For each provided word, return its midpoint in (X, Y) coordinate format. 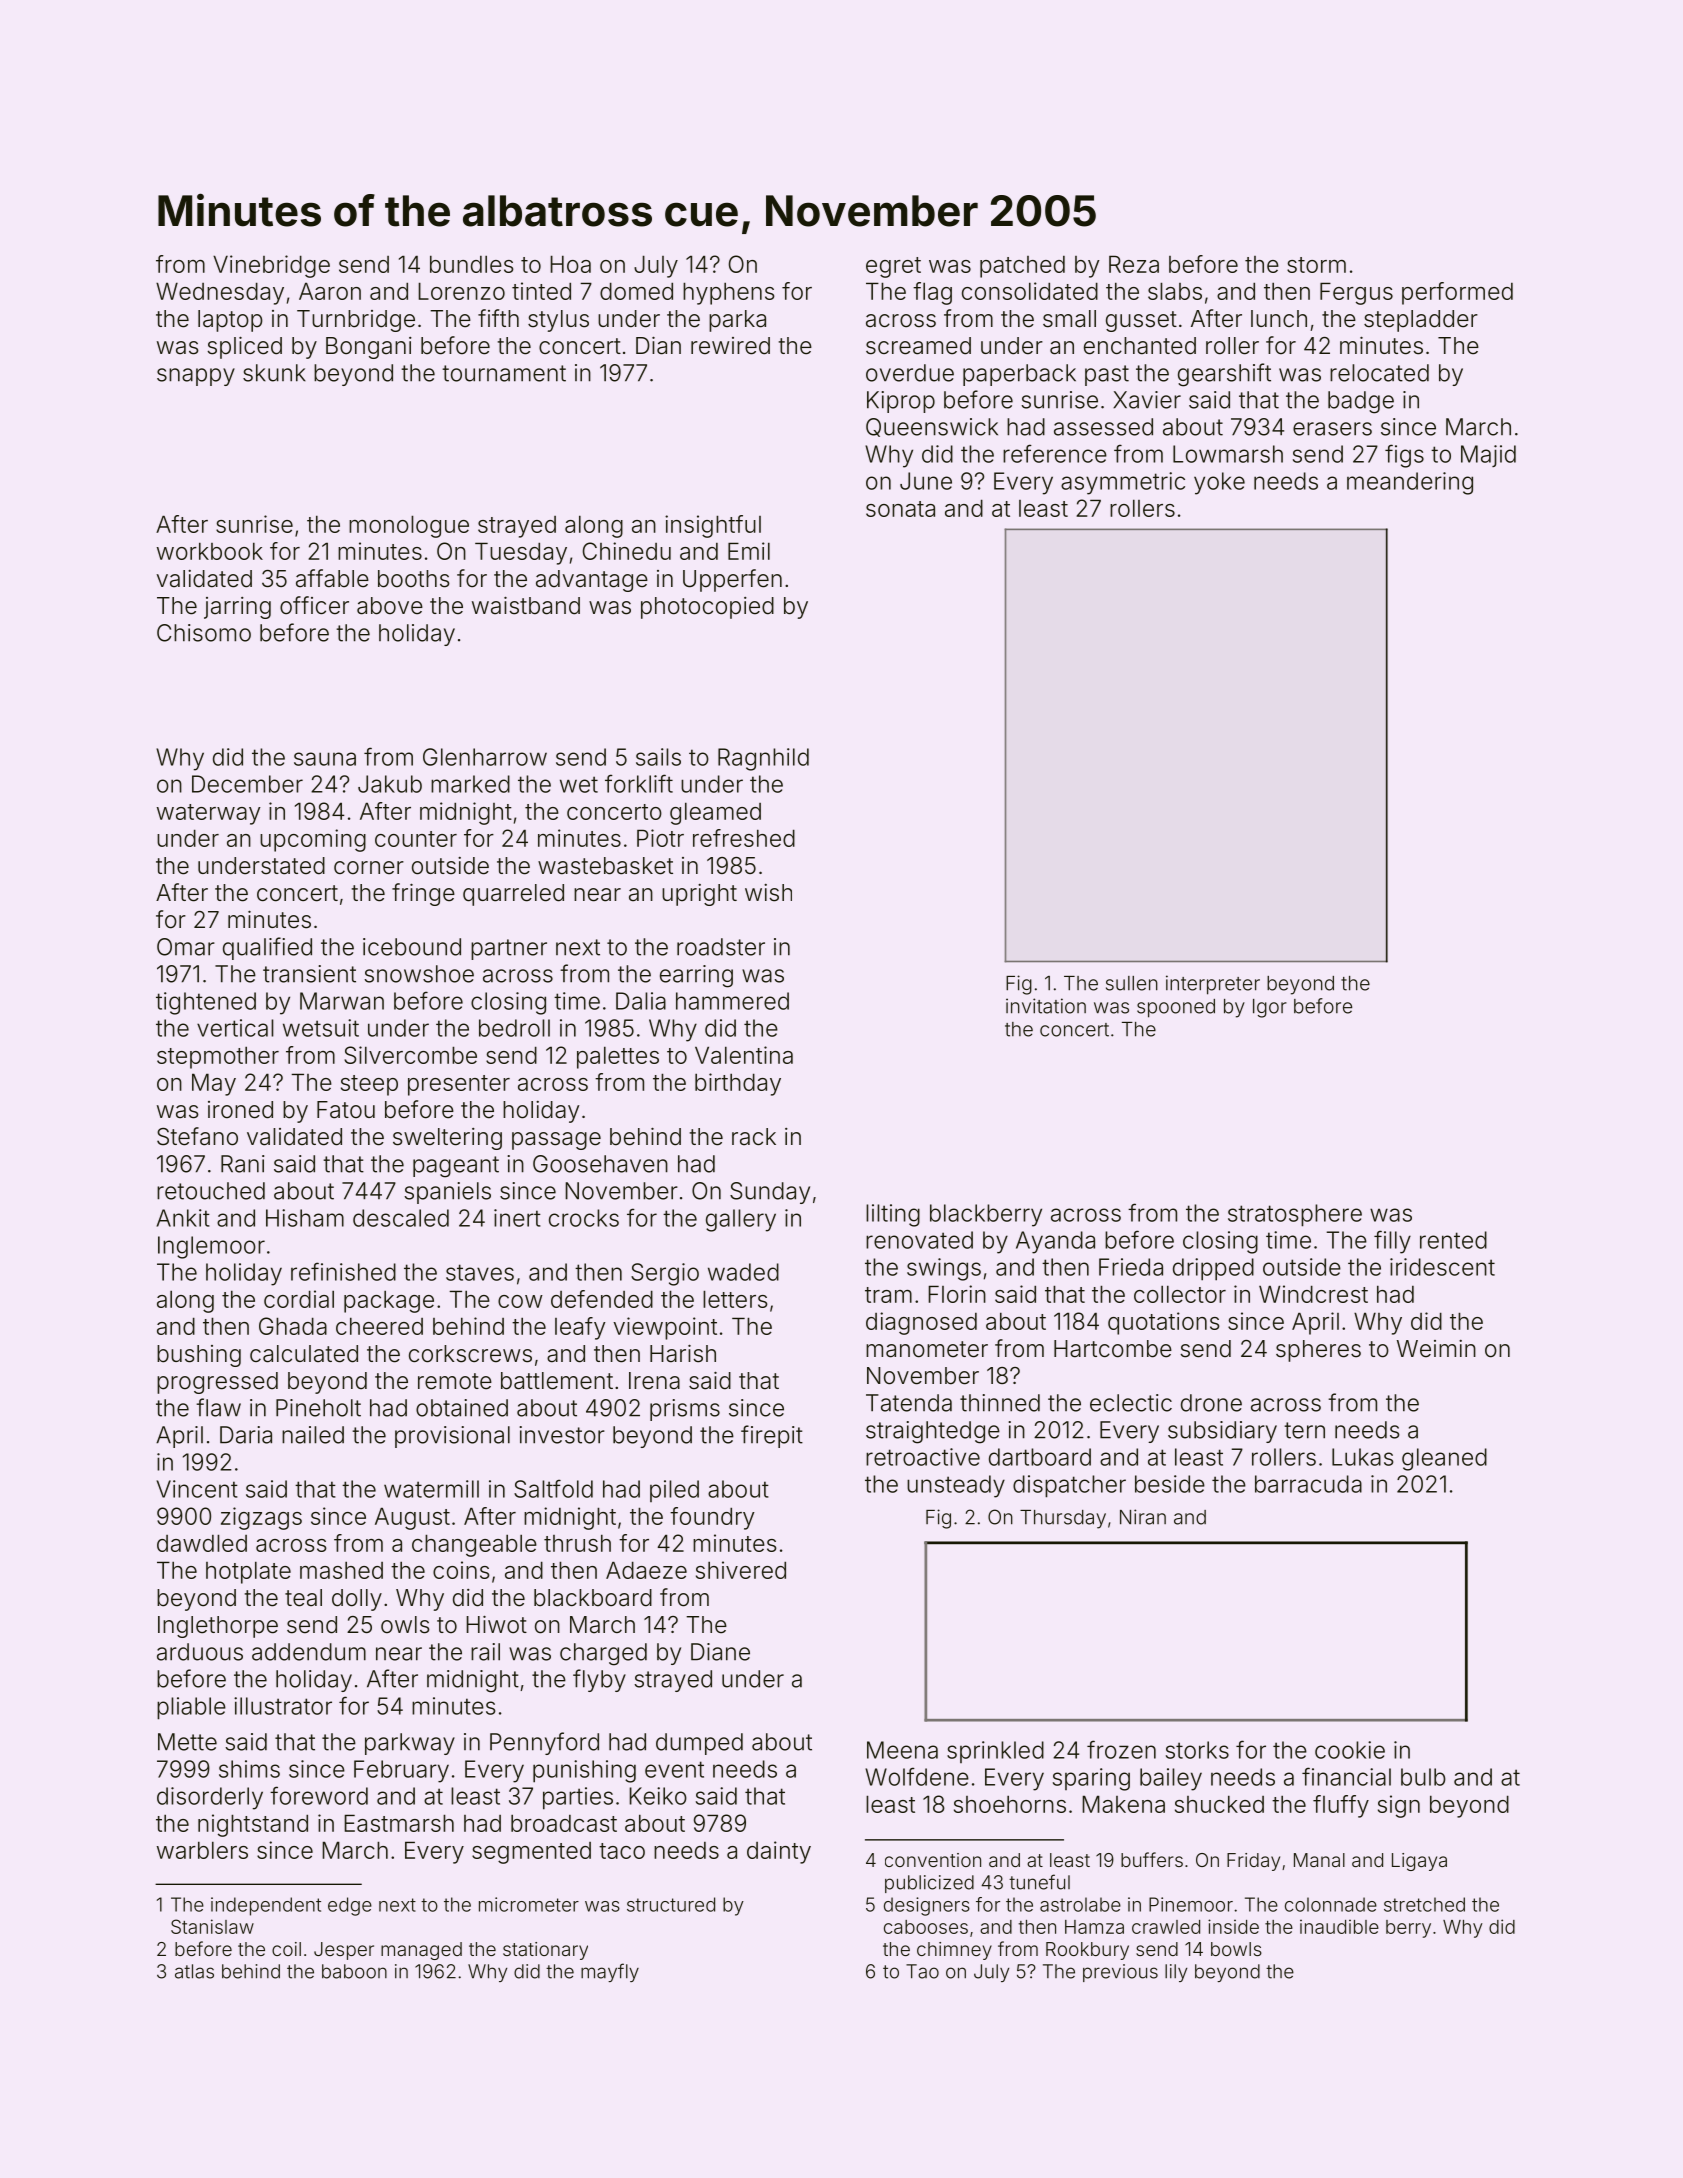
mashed (341, 1570)
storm (1316, 265)
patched (1022, 267)
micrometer (529, 1904)
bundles (472, 264)
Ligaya (1419, 1862)
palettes (618, 1057)
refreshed (744, 838)
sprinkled (995, 1752)
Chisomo (204, 633)
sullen (1132, 983)
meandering (1410, 483)
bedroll (514, 1028)
